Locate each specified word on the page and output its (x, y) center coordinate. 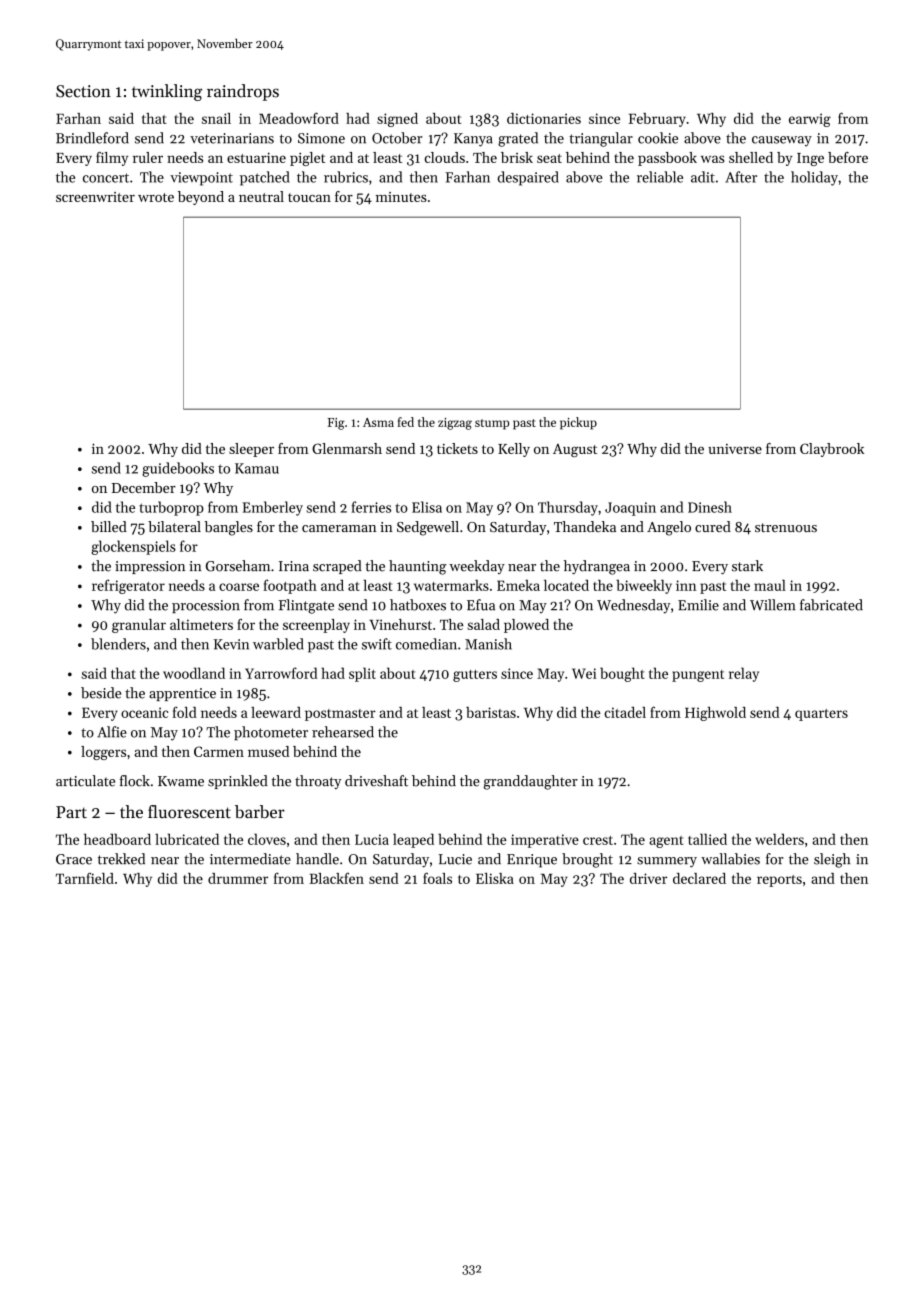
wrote (156, 197)
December (144, 487)
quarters (821, 715)
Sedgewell (428, 528)
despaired (528, 178)
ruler (148, 157)
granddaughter (531, 782)
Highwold (715, 714)
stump (492, 424)
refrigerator (128, 586)
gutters (475, 676)
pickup (578, 423)
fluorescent (189, 811)
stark (747, 566)
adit (703, 177)
